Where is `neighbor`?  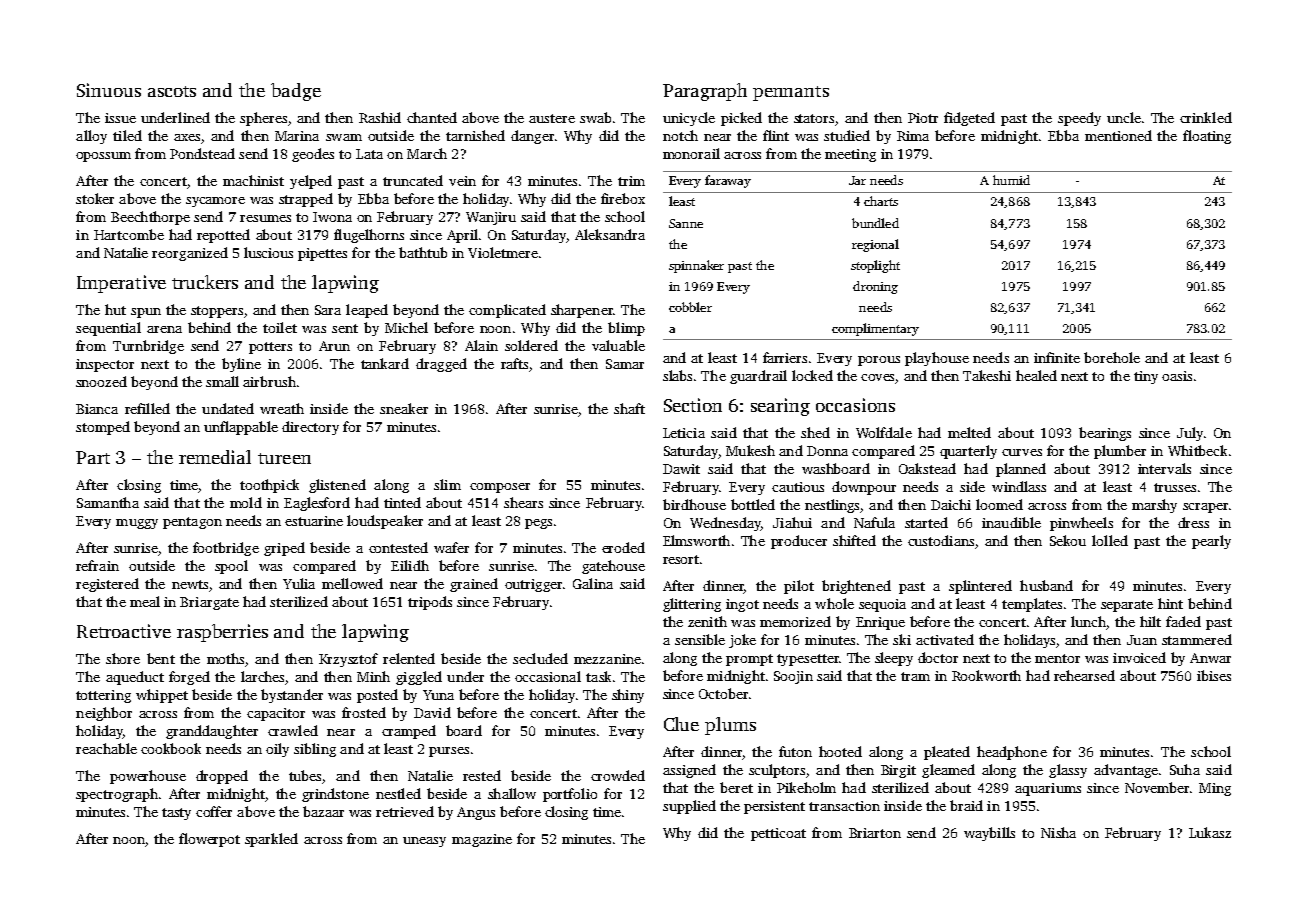 neighbor is located at coordinates (104, 714).
